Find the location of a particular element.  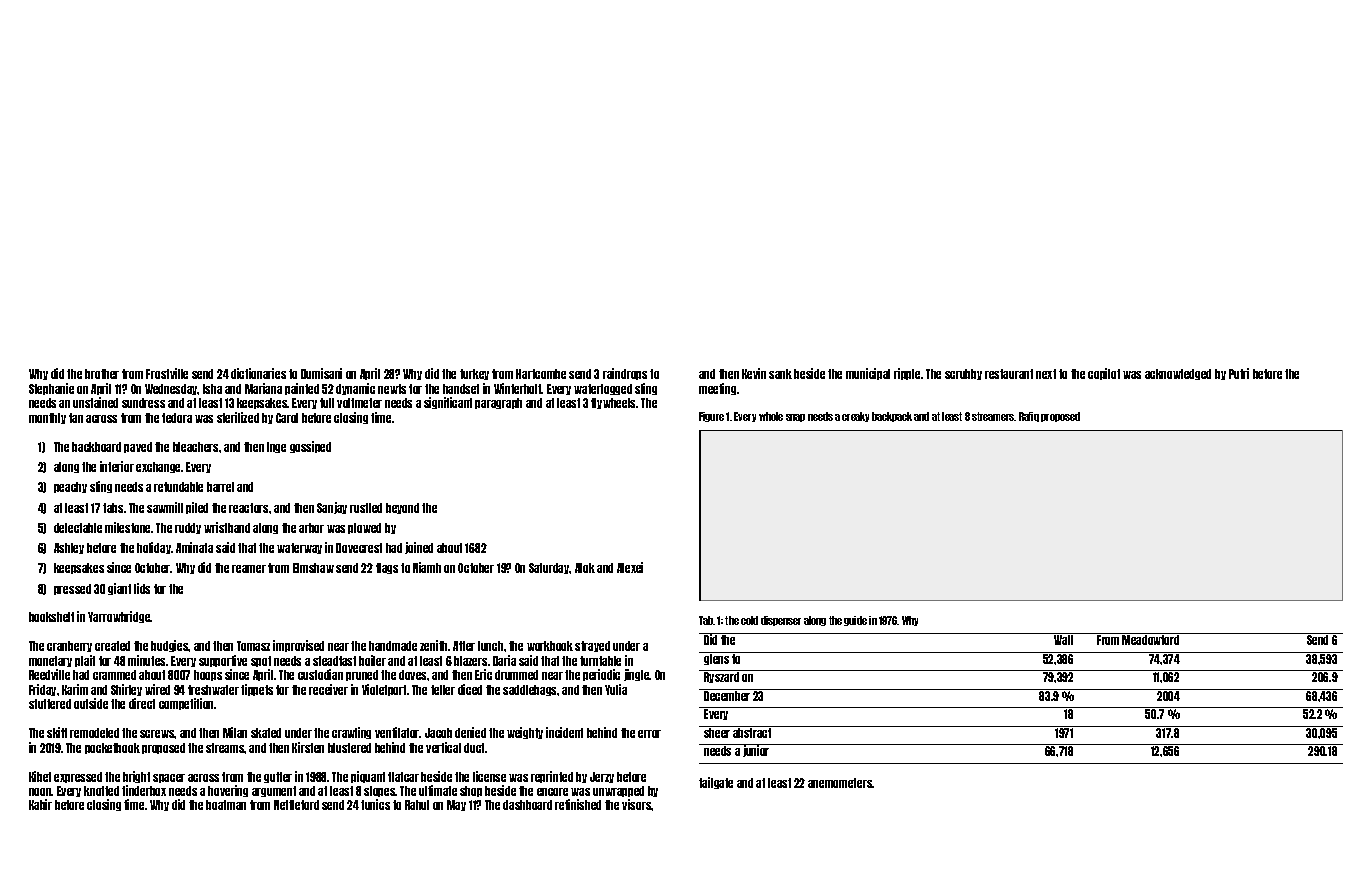

Nettleford is located at coordinates (296, 805).
